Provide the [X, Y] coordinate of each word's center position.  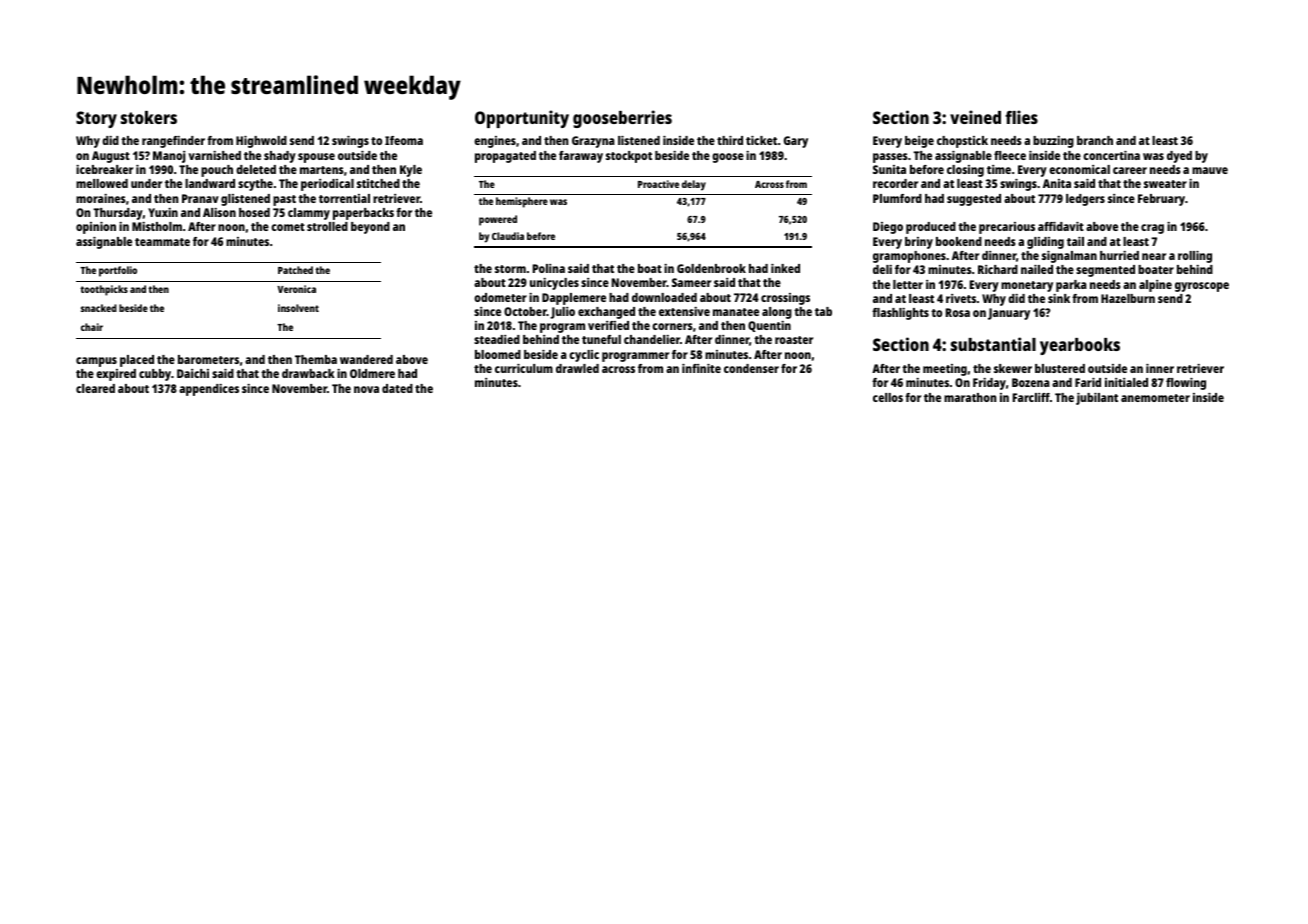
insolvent [298, 308]
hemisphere [522, 202]
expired [116, 375]
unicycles [554, 284]
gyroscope [1202, 287]
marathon [970, 397]
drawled [577, 368]
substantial [993, 344]
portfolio [118, 271]
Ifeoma [404, 140]
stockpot [629, 157]
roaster [794, 340]
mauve [1210, 170]
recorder [895, 183]
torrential [344, 198]
